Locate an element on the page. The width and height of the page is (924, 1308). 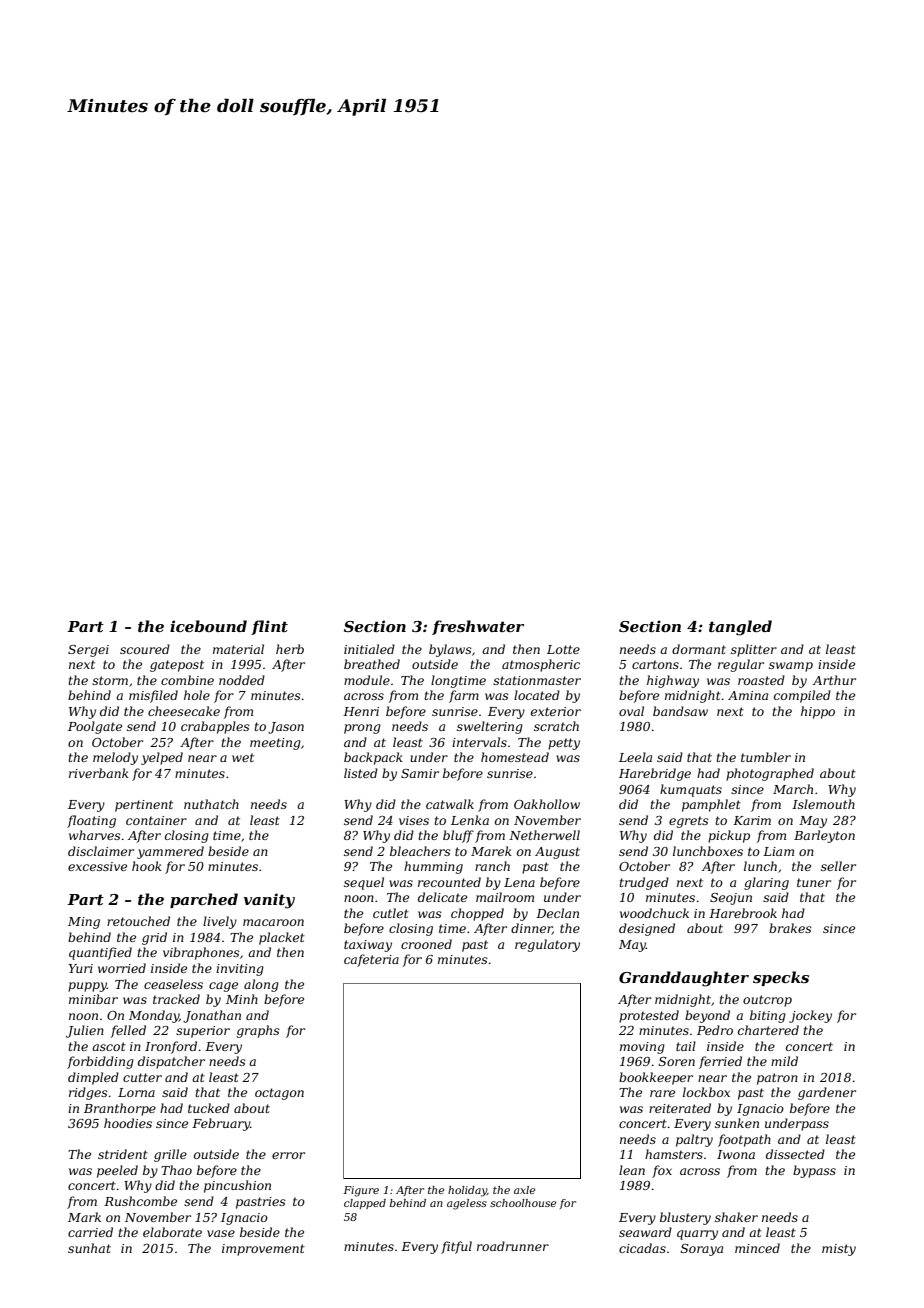
module is located at coordinates (367, 680).
